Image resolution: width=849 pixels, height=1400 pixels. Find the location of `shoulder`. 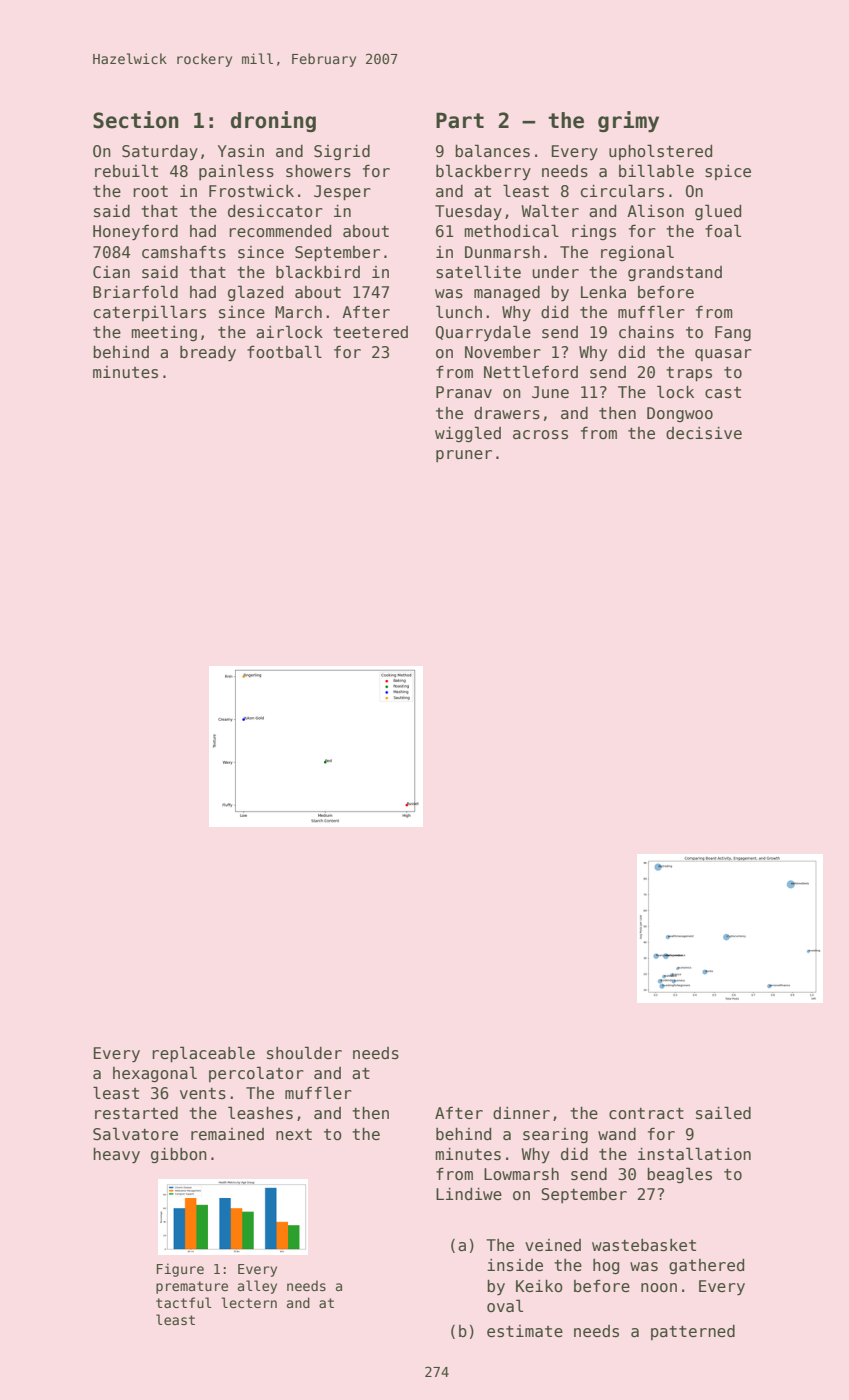

shoulder is located at coordinates (304, 1053).
